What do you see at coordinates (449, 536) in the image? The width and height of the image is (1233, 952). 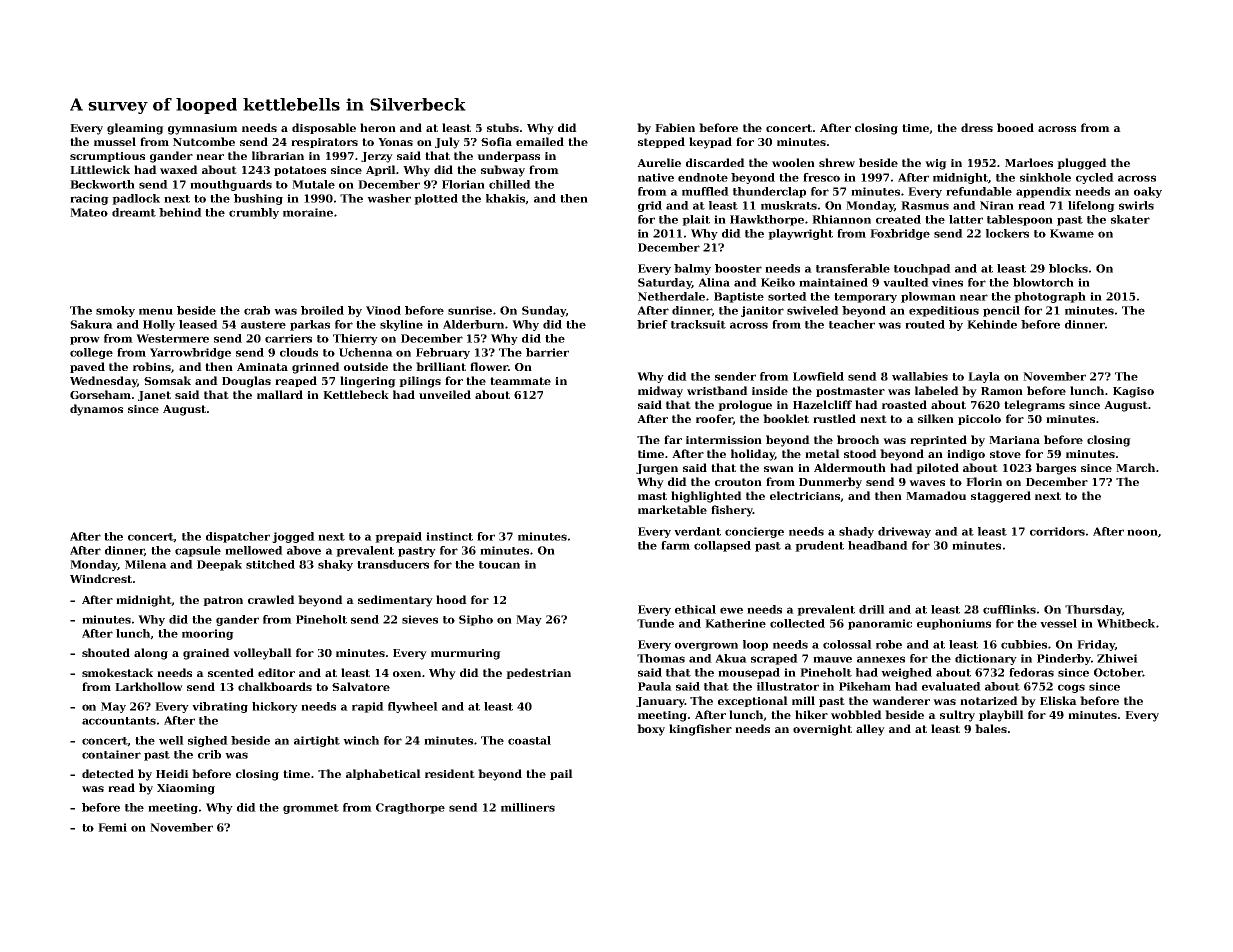 I see `instinct` at bounding box center [449, 536].
